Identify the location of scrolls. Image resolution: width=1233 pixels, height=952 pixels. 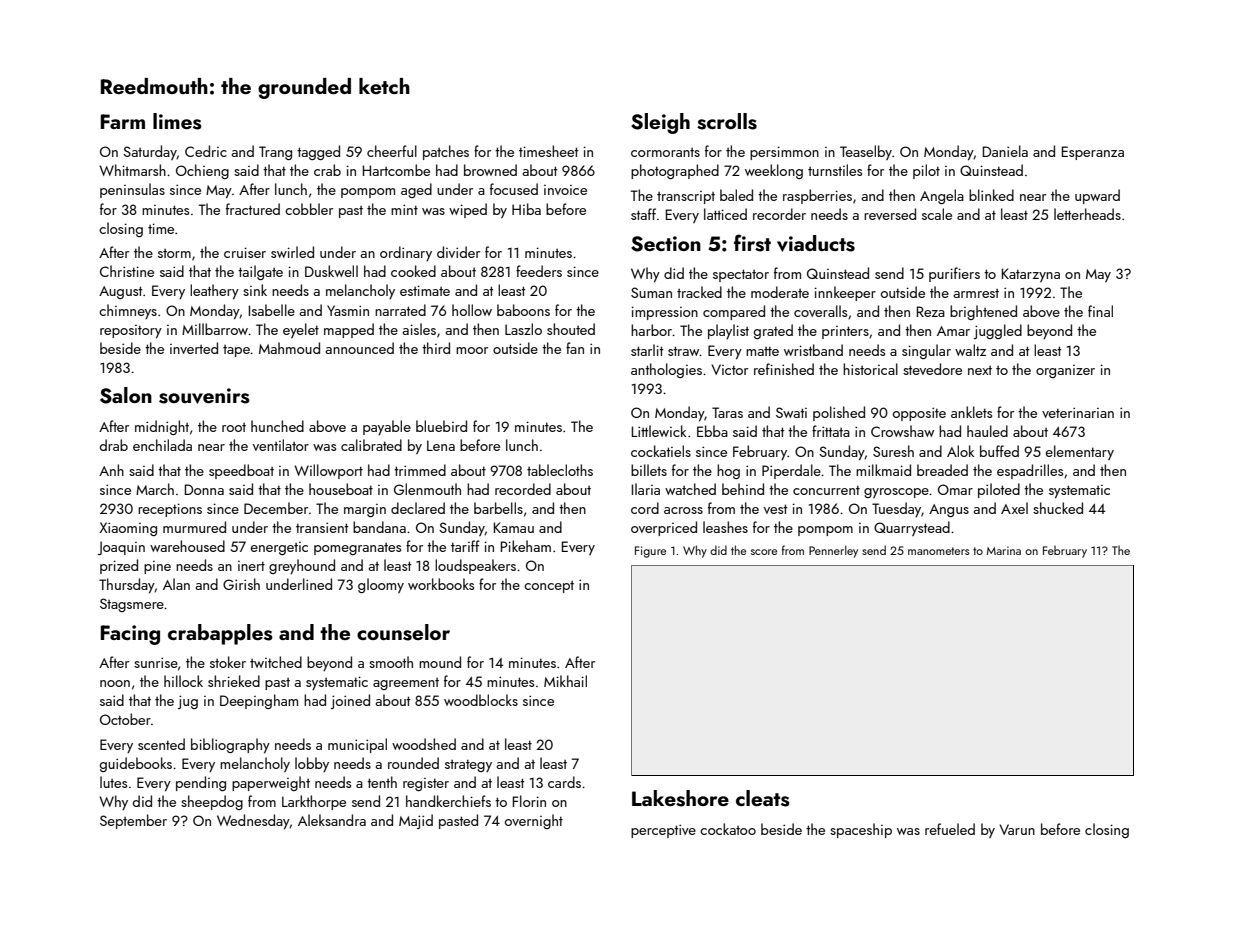
(727, 121).
